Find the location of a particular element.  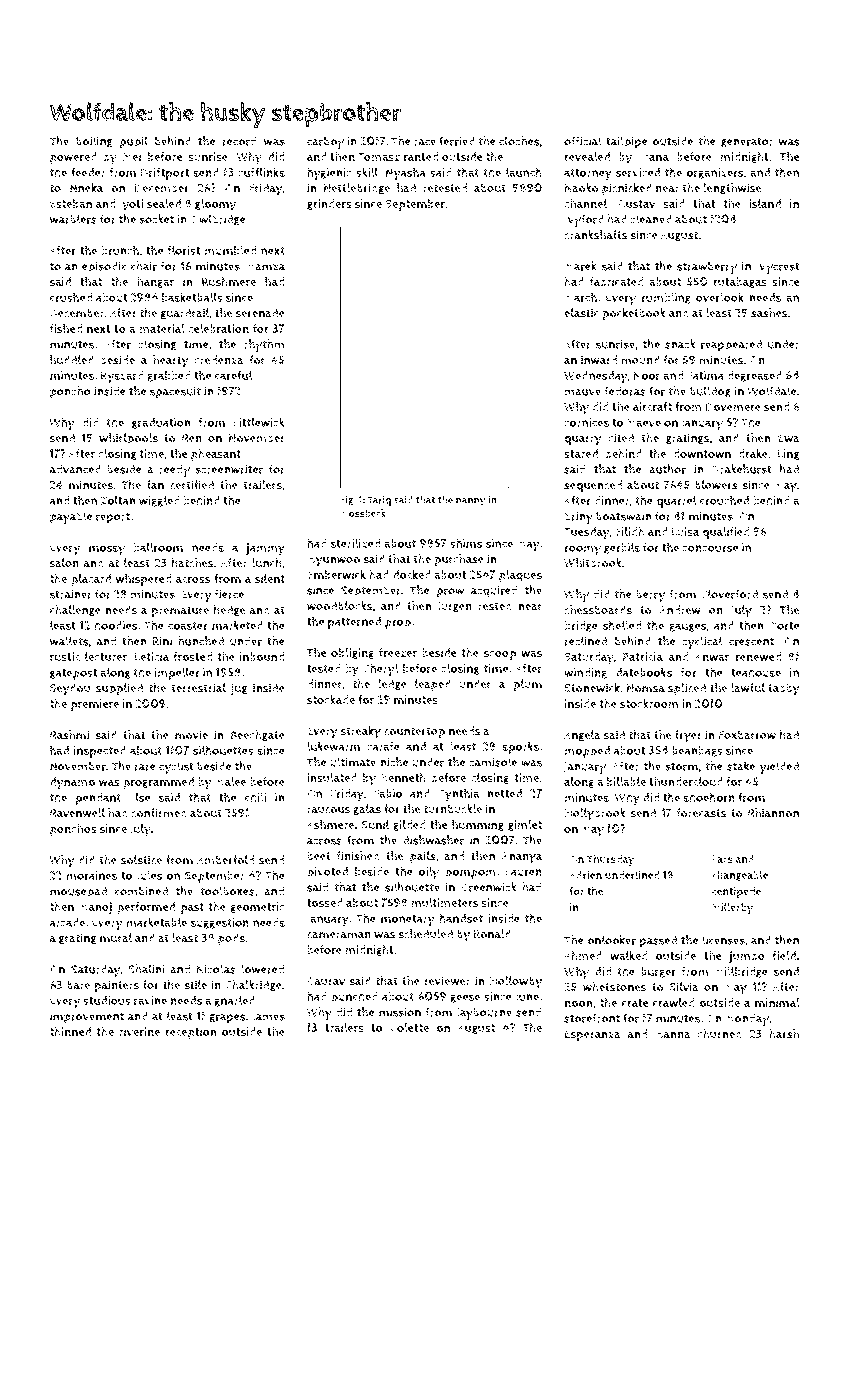

monetary is located at coordinates (408, 920).
